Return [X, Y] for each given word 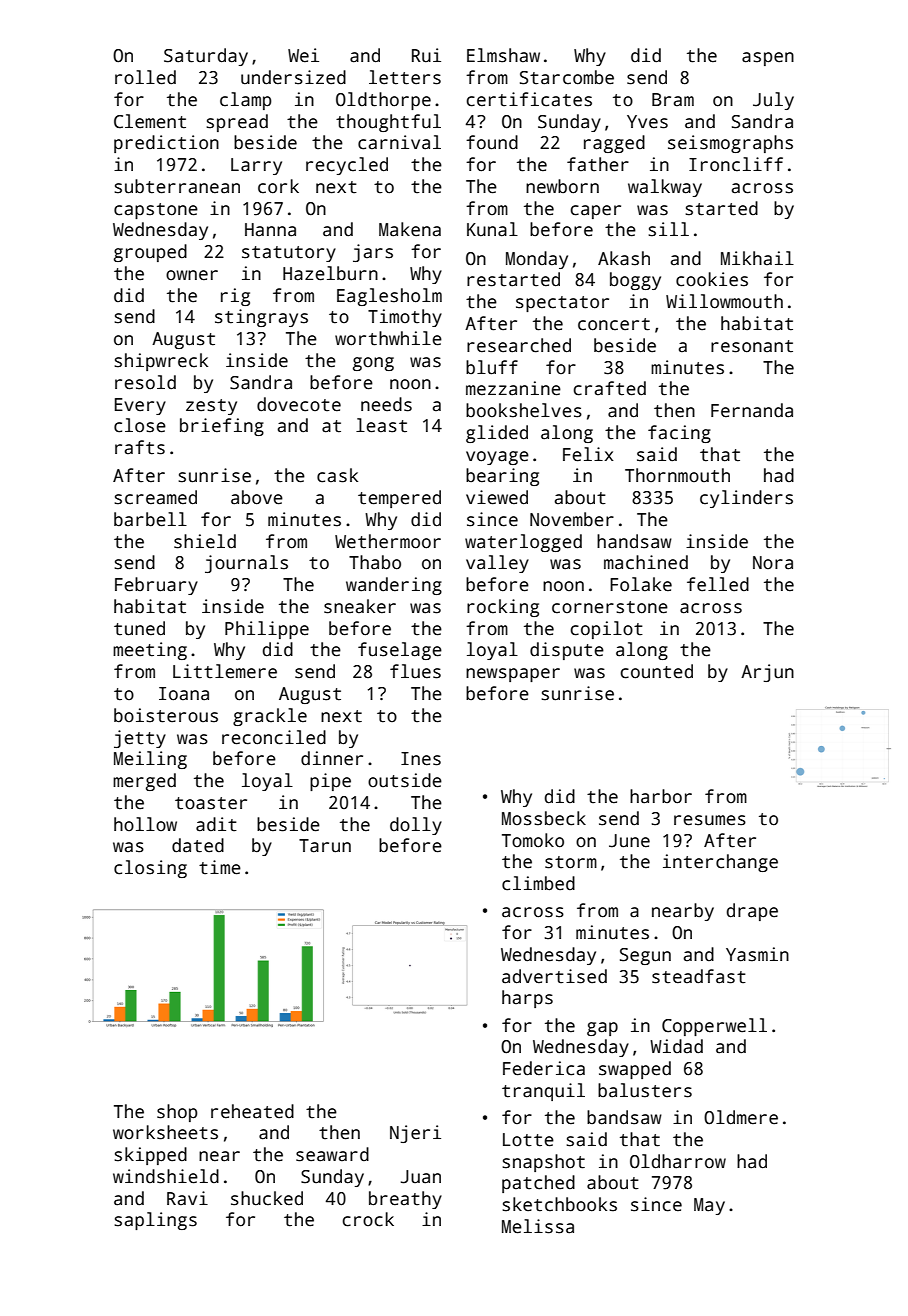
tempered [399, 499]
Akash [624, 258]
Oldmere [741, 1117]
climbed [538, 883]
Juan [421, 1177]
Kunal [492, 229]
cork [278, 186]
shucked [267, 1198]
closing [150, 869]
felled [718, 584]
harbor [661, 796]
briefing [222, 427]
